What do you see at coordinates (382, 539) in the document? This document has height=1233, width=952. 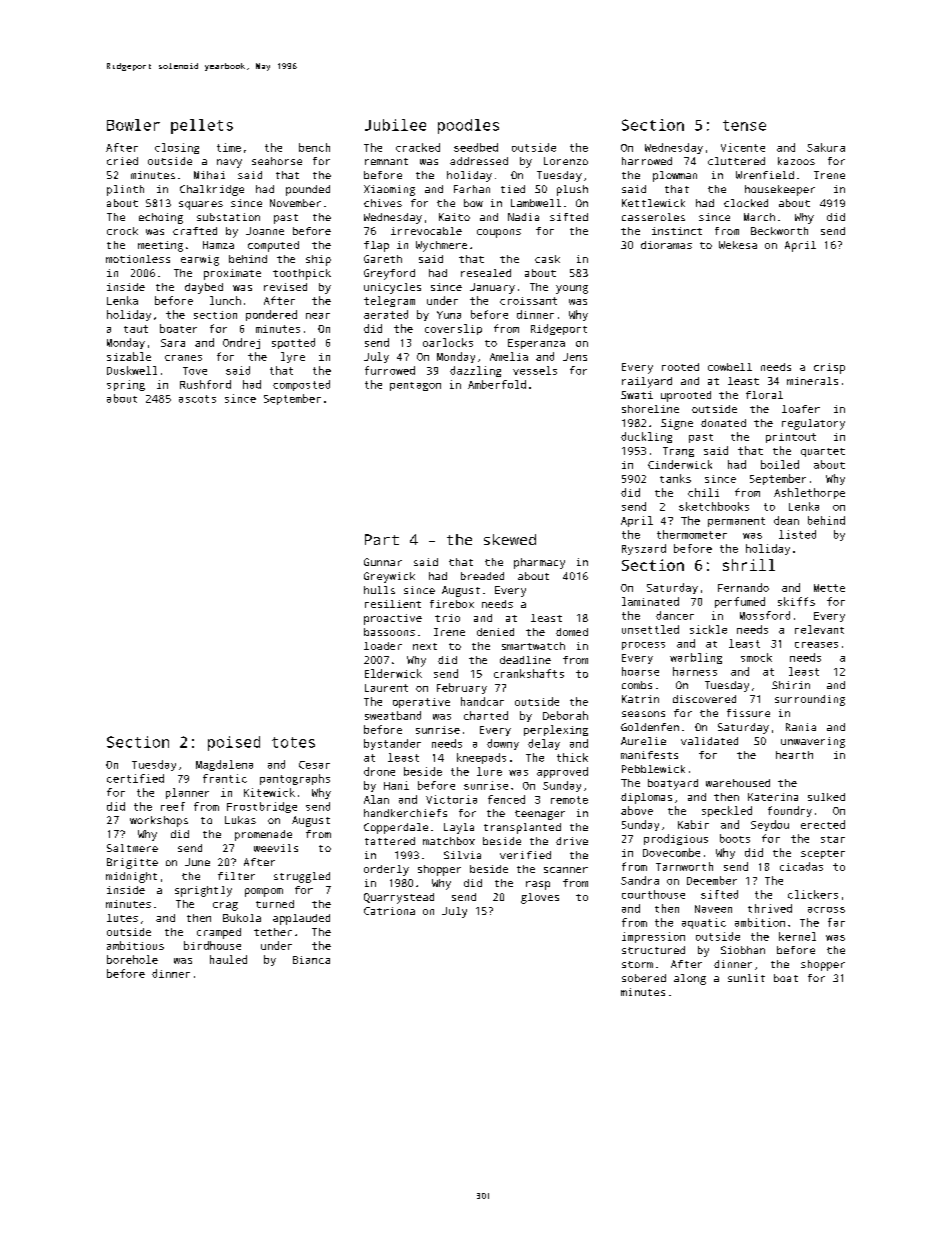 I see `Part` at bounding box center [382, 539].
